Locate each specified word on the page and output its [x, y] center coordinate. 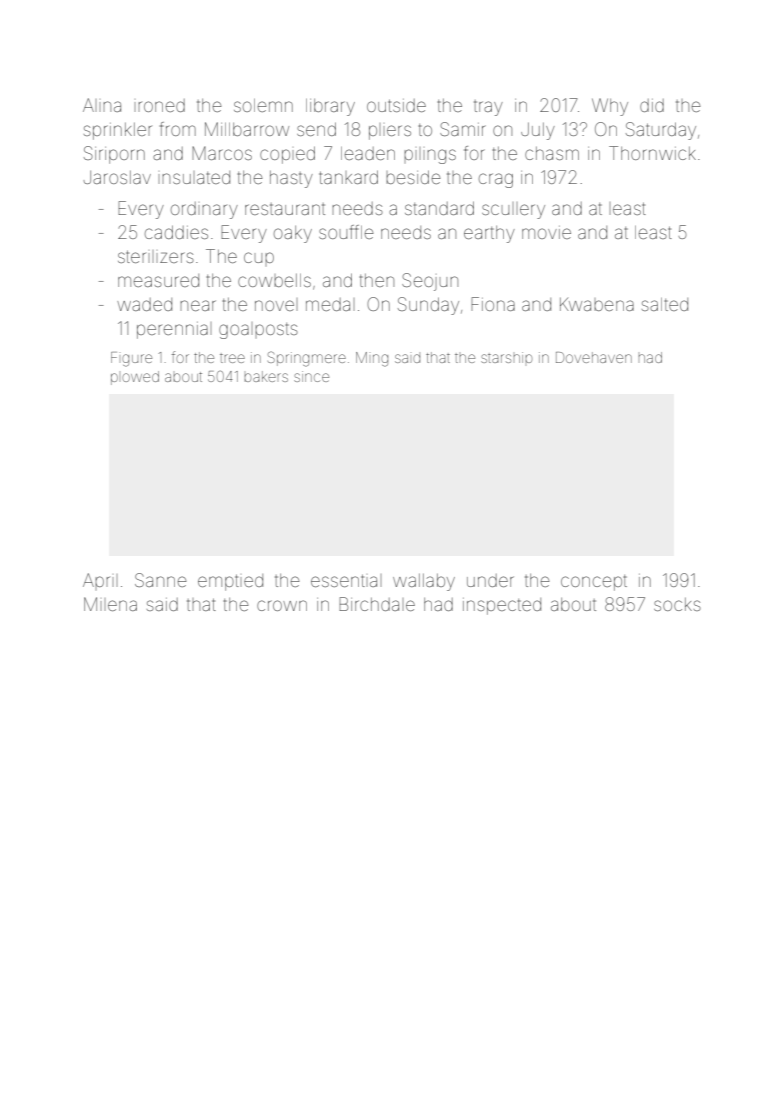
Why [610, 107]
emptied [230, 582]
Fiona [493, 304]
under [490, 580]
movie [546, 232]
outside [396, 105]
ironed [161, 105]
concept [594, 583]
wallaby [424, 582]
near [198, 305]
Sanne [161, 580]
